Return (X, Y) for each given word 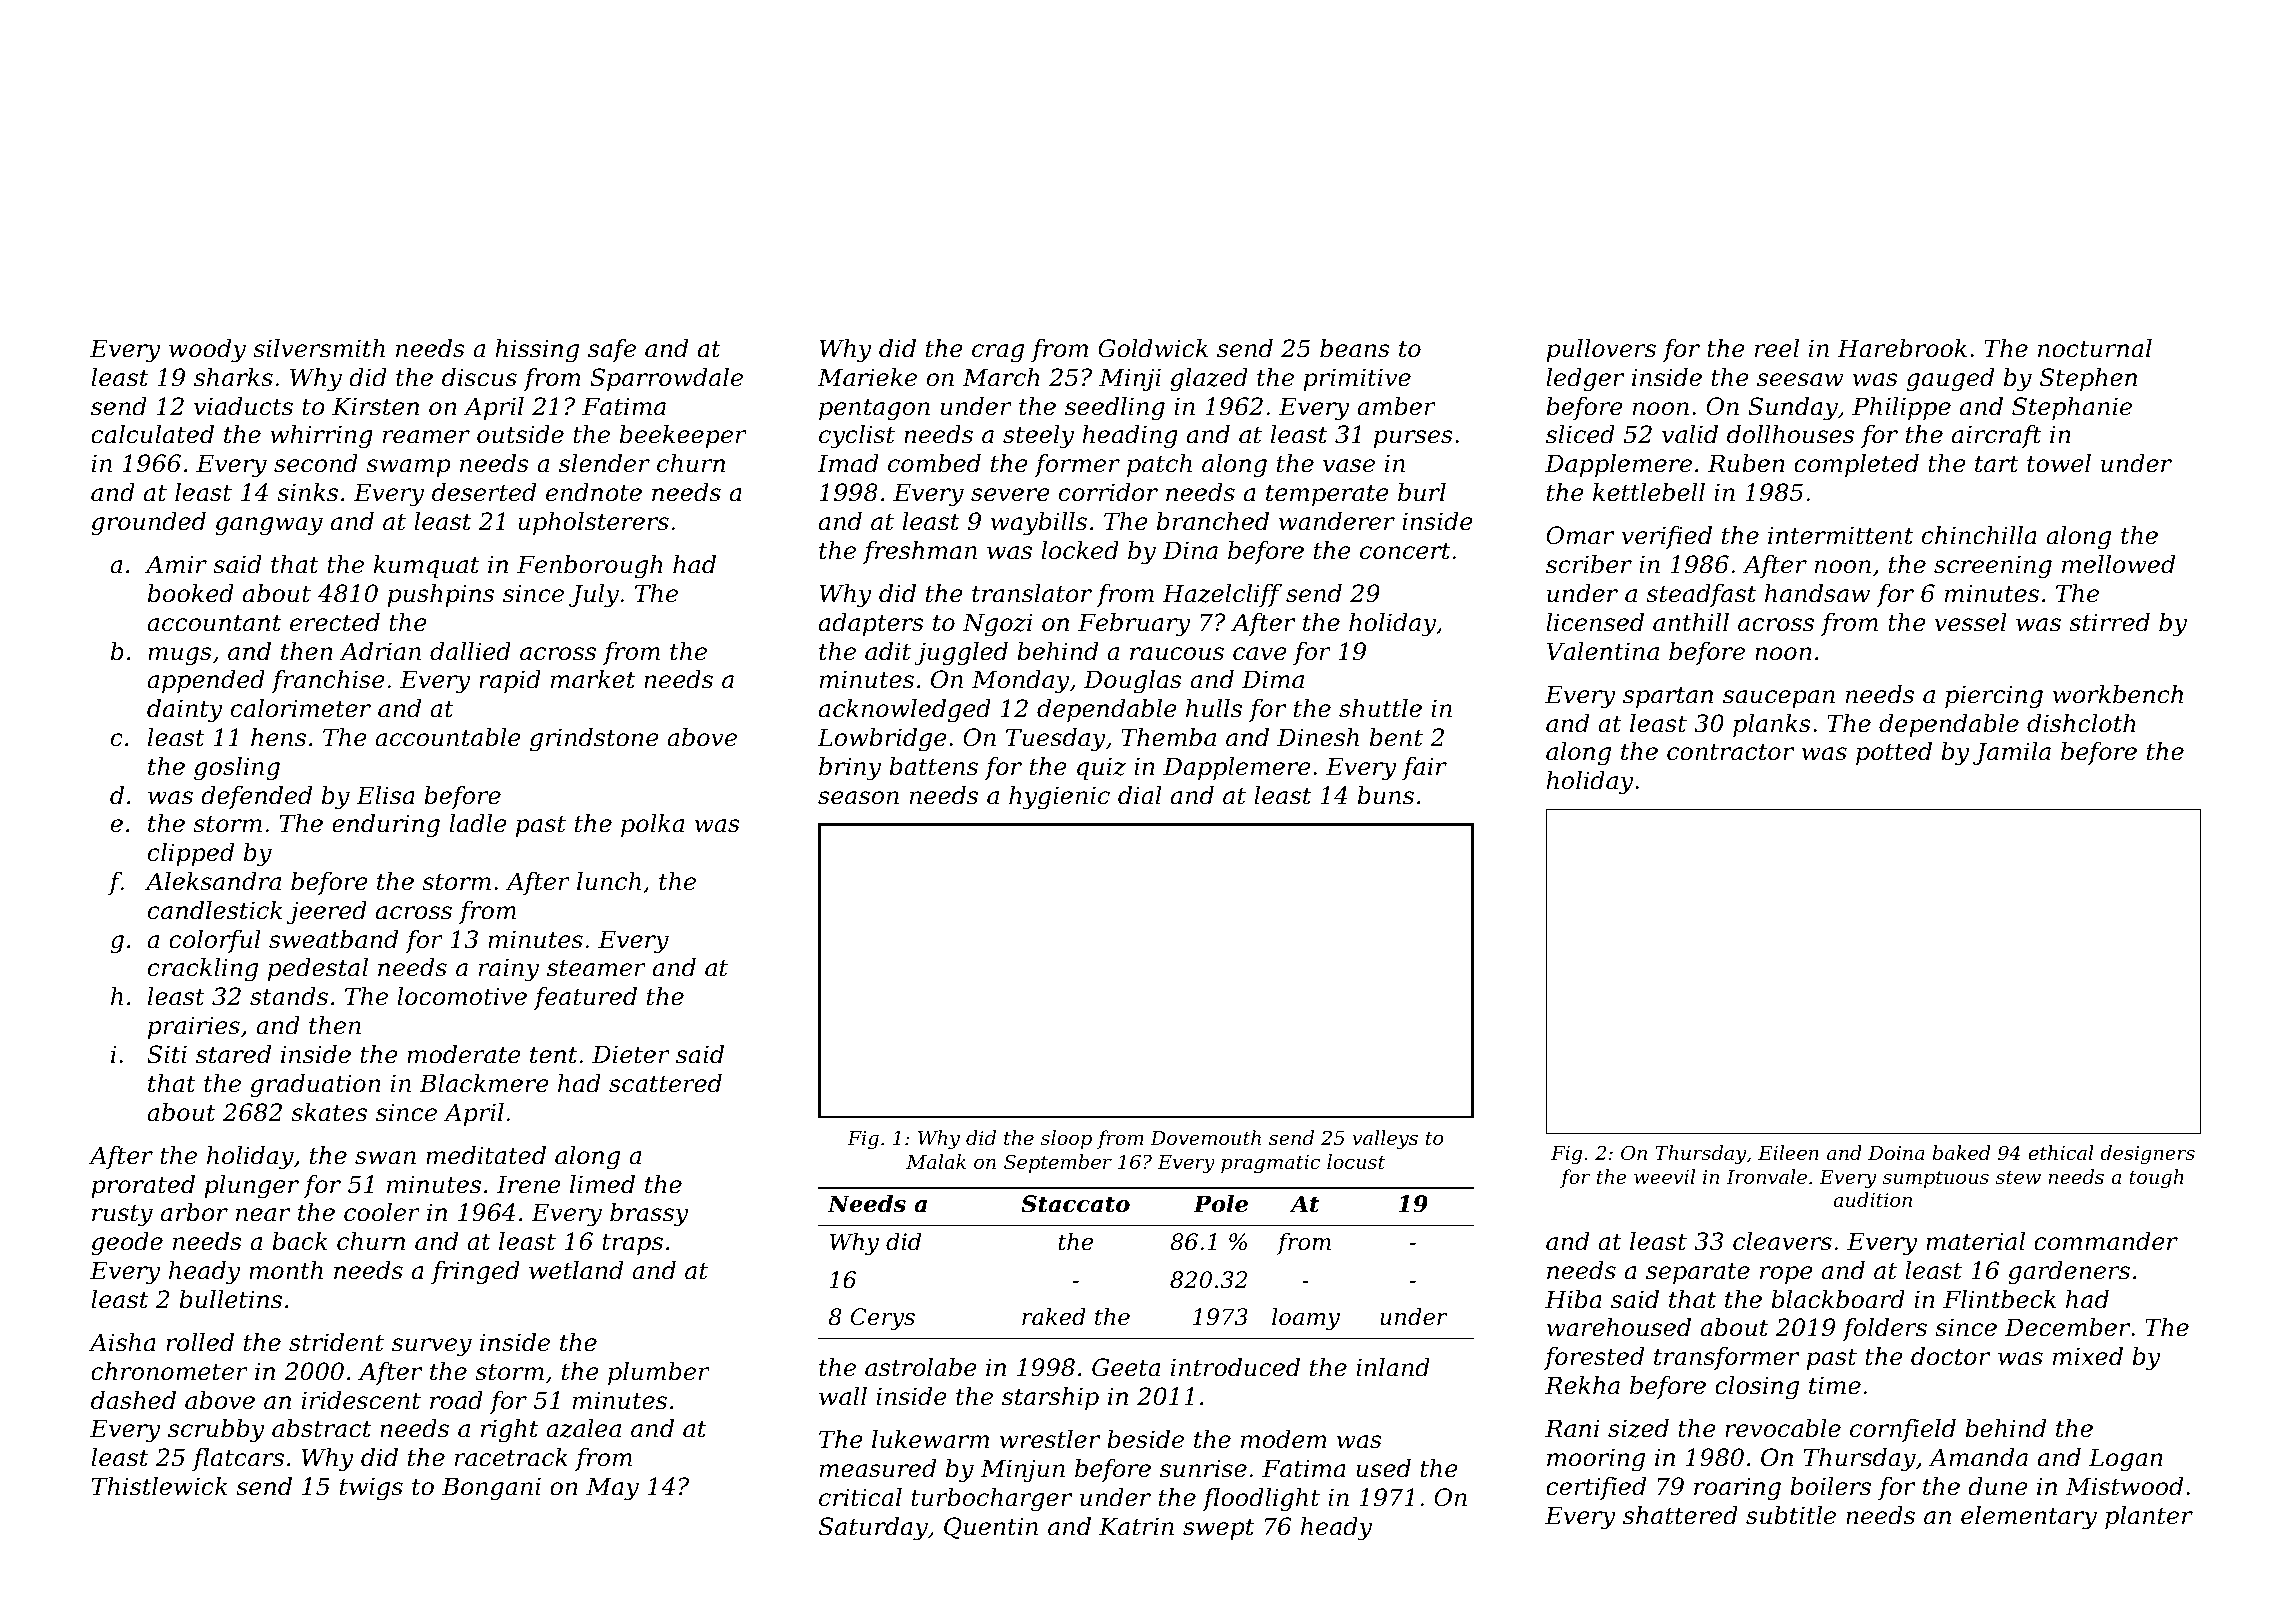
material (1975, 1241)
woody (207, 351)
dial (1140, 795)
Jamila (2012, 753)
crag (998, 353)
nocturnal (2095, 348)
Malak (936, 1161)
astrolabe (921, 1367)
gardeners (2069, 1273)
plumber (659, 1373)
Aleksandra (213, 881)
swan (385, 1158)
